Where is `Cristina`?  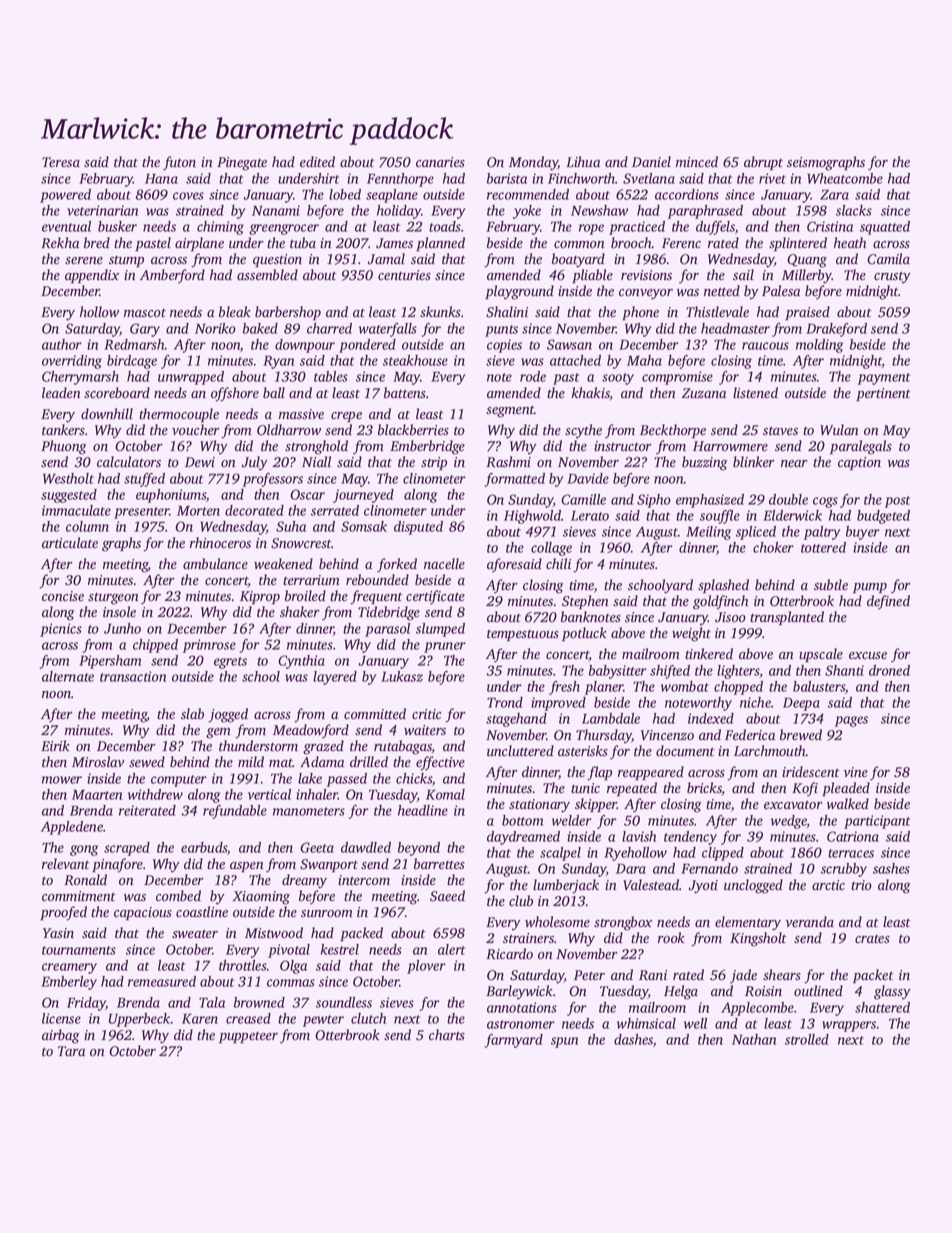 Cristina is located at coordinates (830, 226).
